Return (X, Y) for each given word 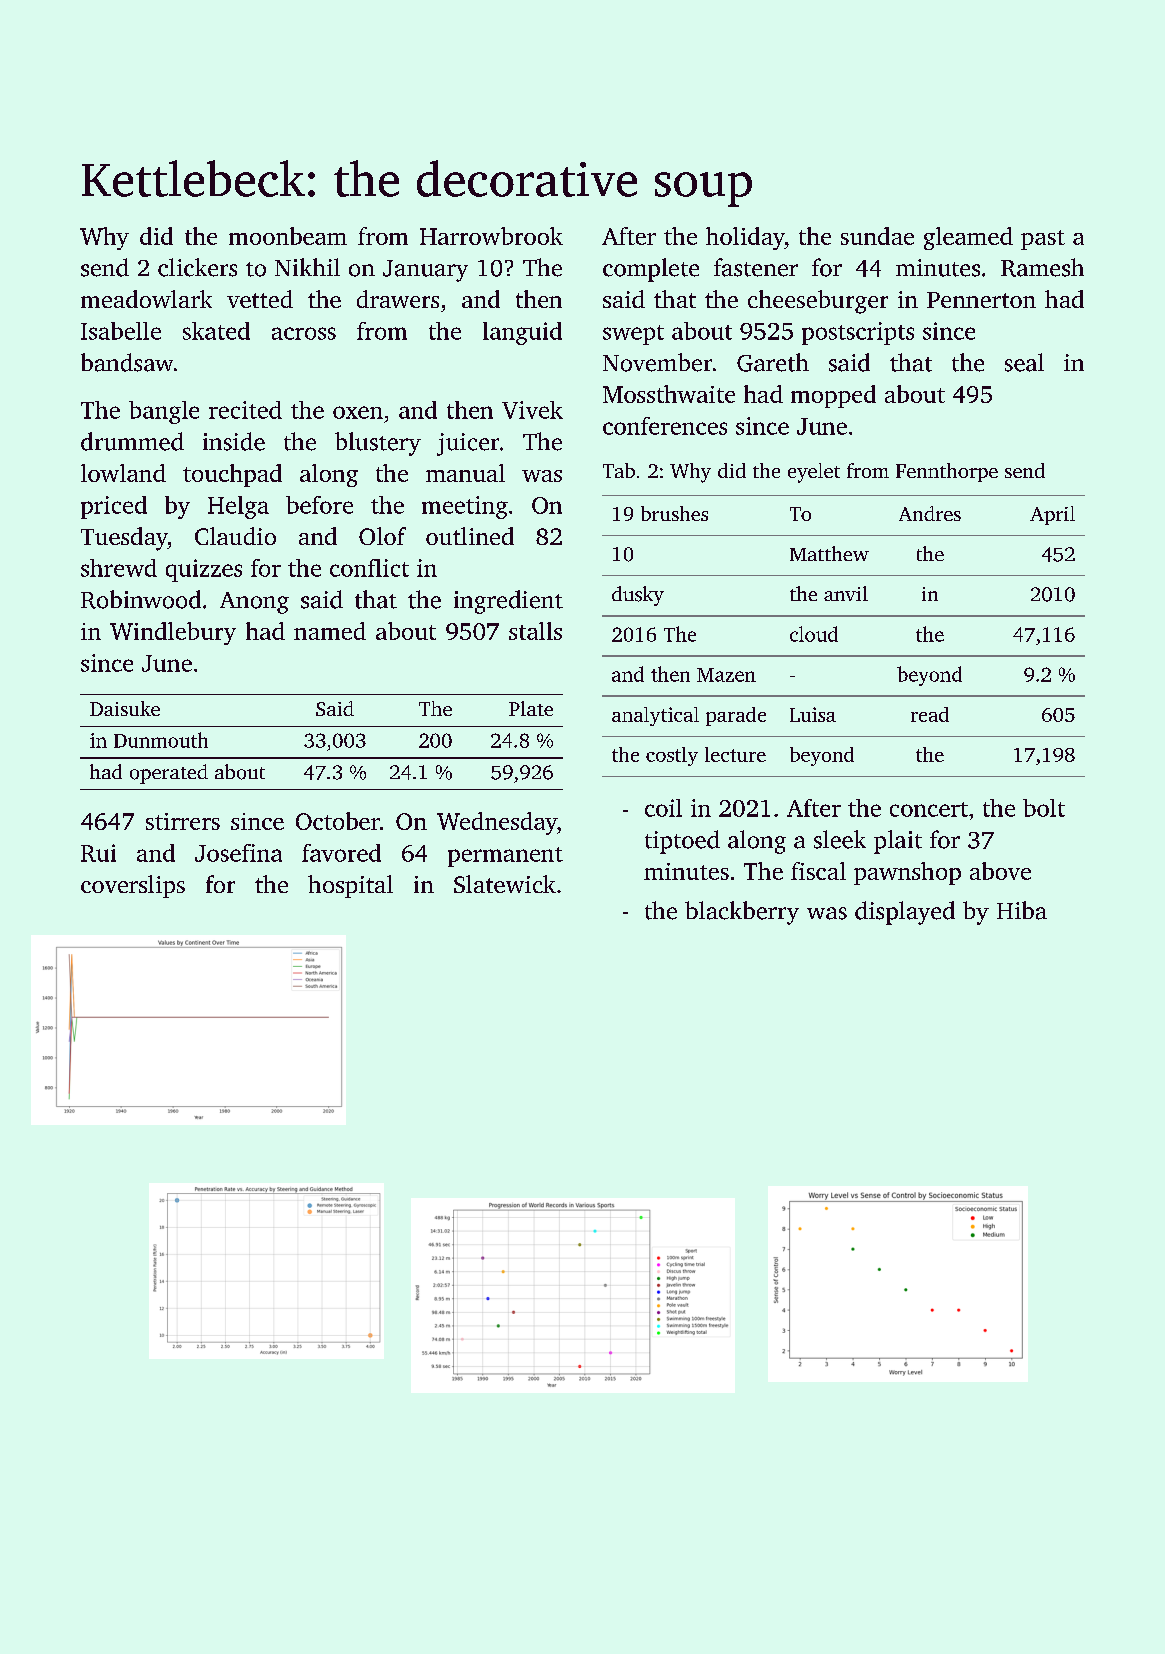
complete (651, 270)
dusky (638, 596)
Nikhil (307, 267)
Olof (382, 536)
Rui (98, 853)
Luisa (813, 714)
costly (672, 756)
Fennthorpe (947, 472)
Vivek (532, 410)
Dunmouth (161, 740)
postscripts (858, 333)
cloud (814, 634)
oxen (358, 412)
